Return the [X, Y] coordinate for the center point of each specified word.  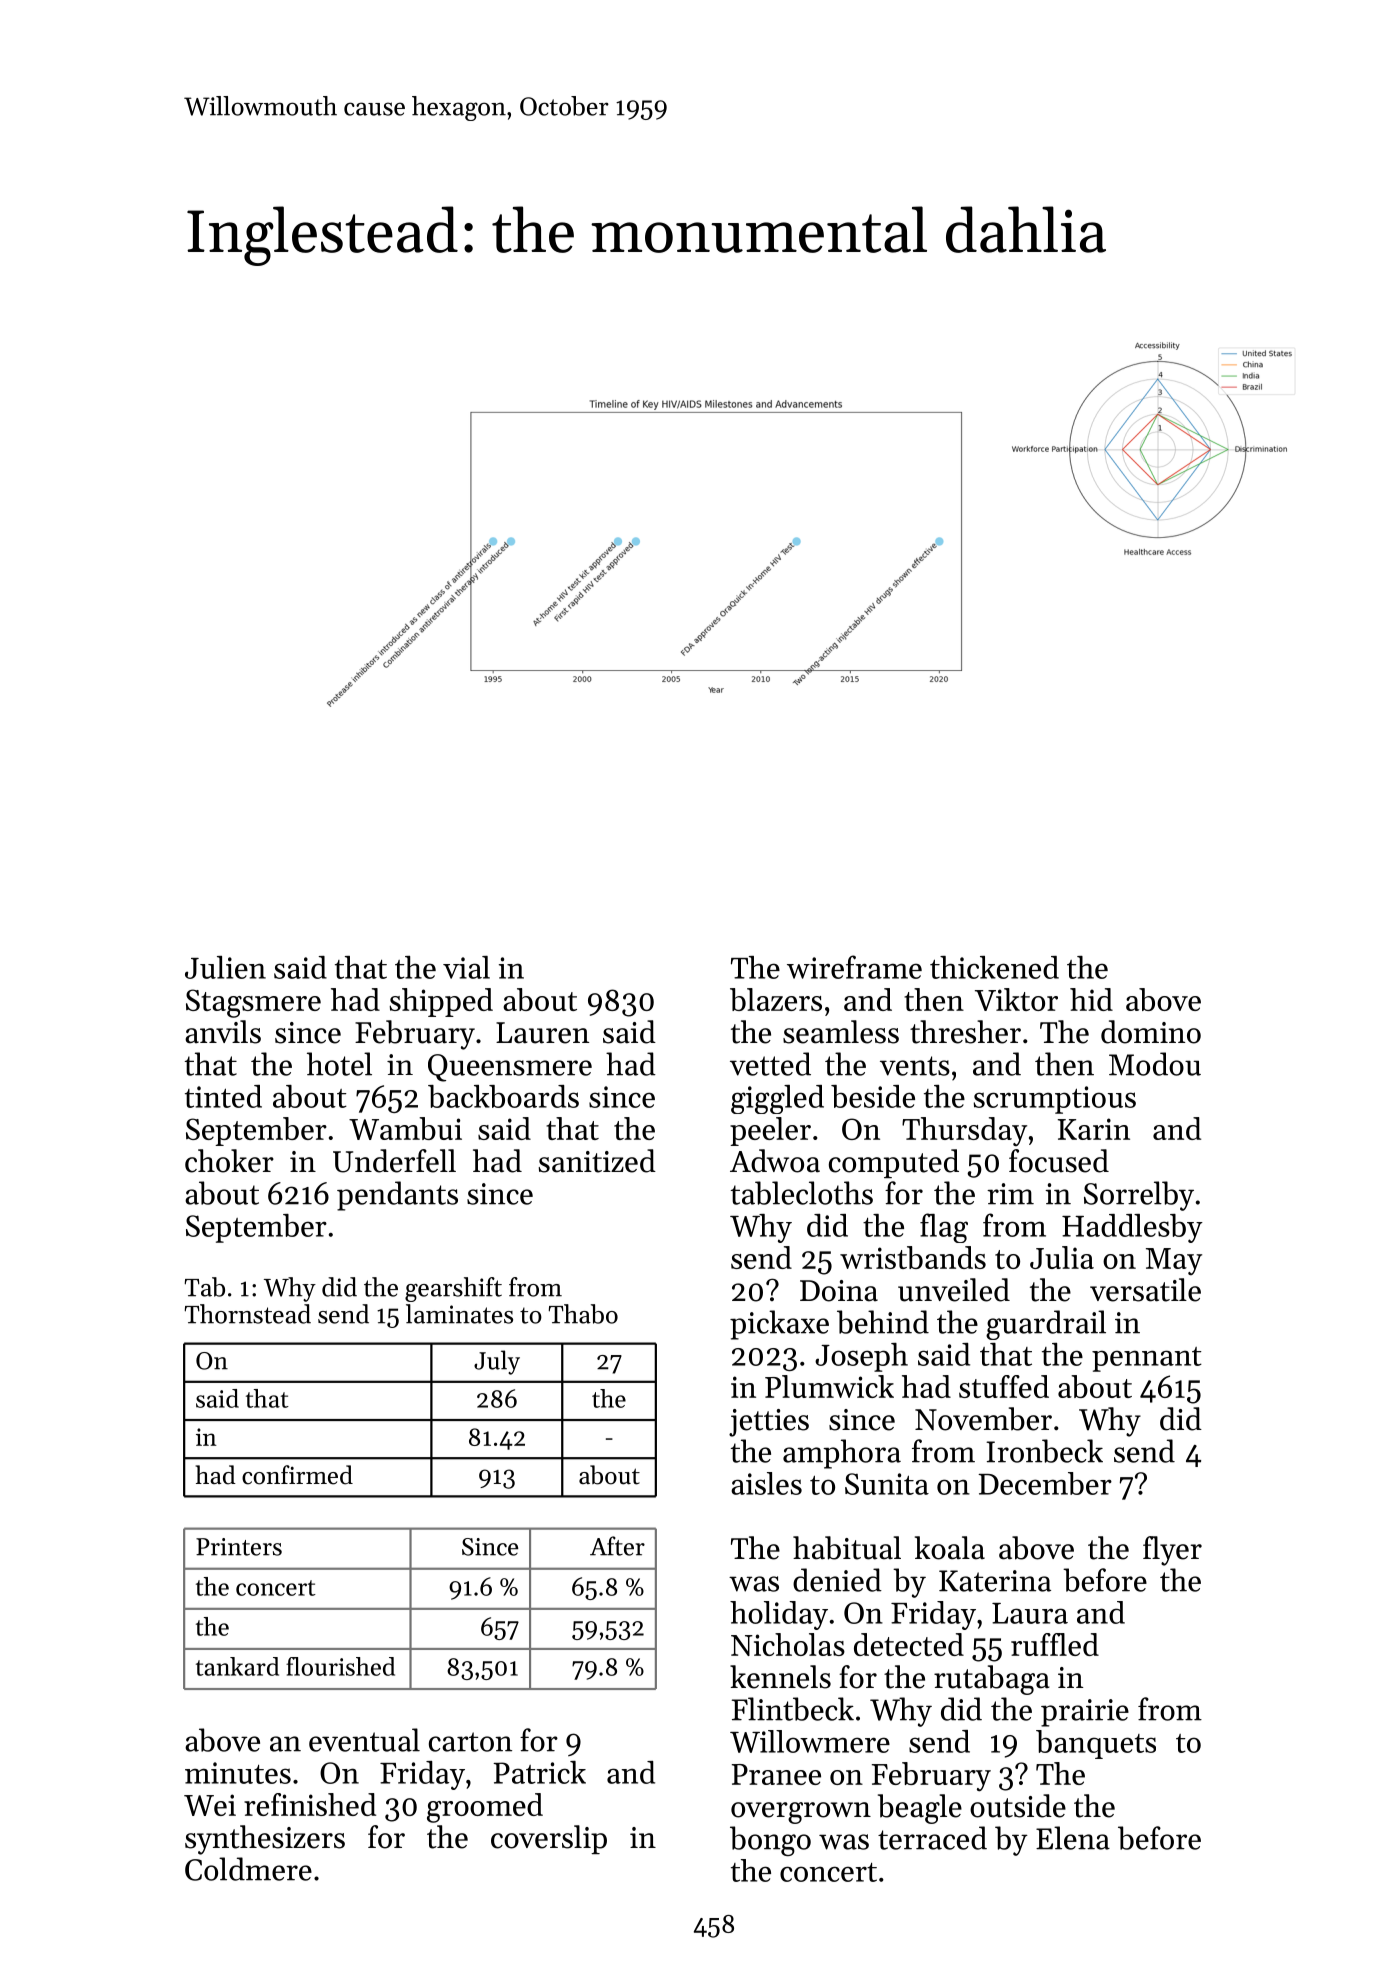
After [617, 1546]
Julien [225, 967]
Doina [839, 1291]
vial [466, 967]
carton [470, 1742]
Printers [239, 1547]
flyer [1172, 1551]
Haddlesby [1132, 1228]
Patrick [539, 1772]
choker [229, 1161]
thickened [994, 967]
